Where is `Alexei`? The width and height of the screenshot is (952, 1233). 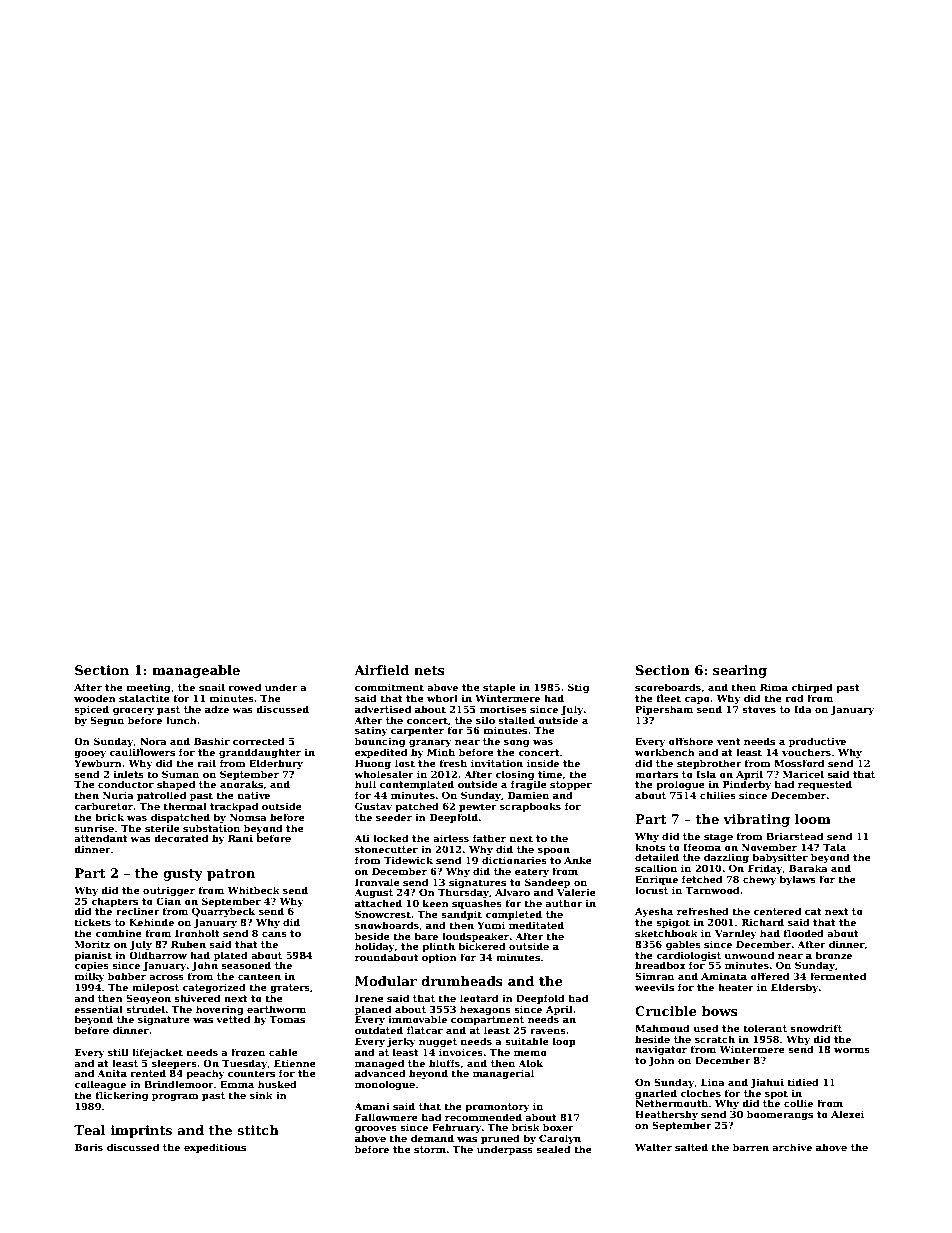
Alexei is located at coordinates (847, 1114).
